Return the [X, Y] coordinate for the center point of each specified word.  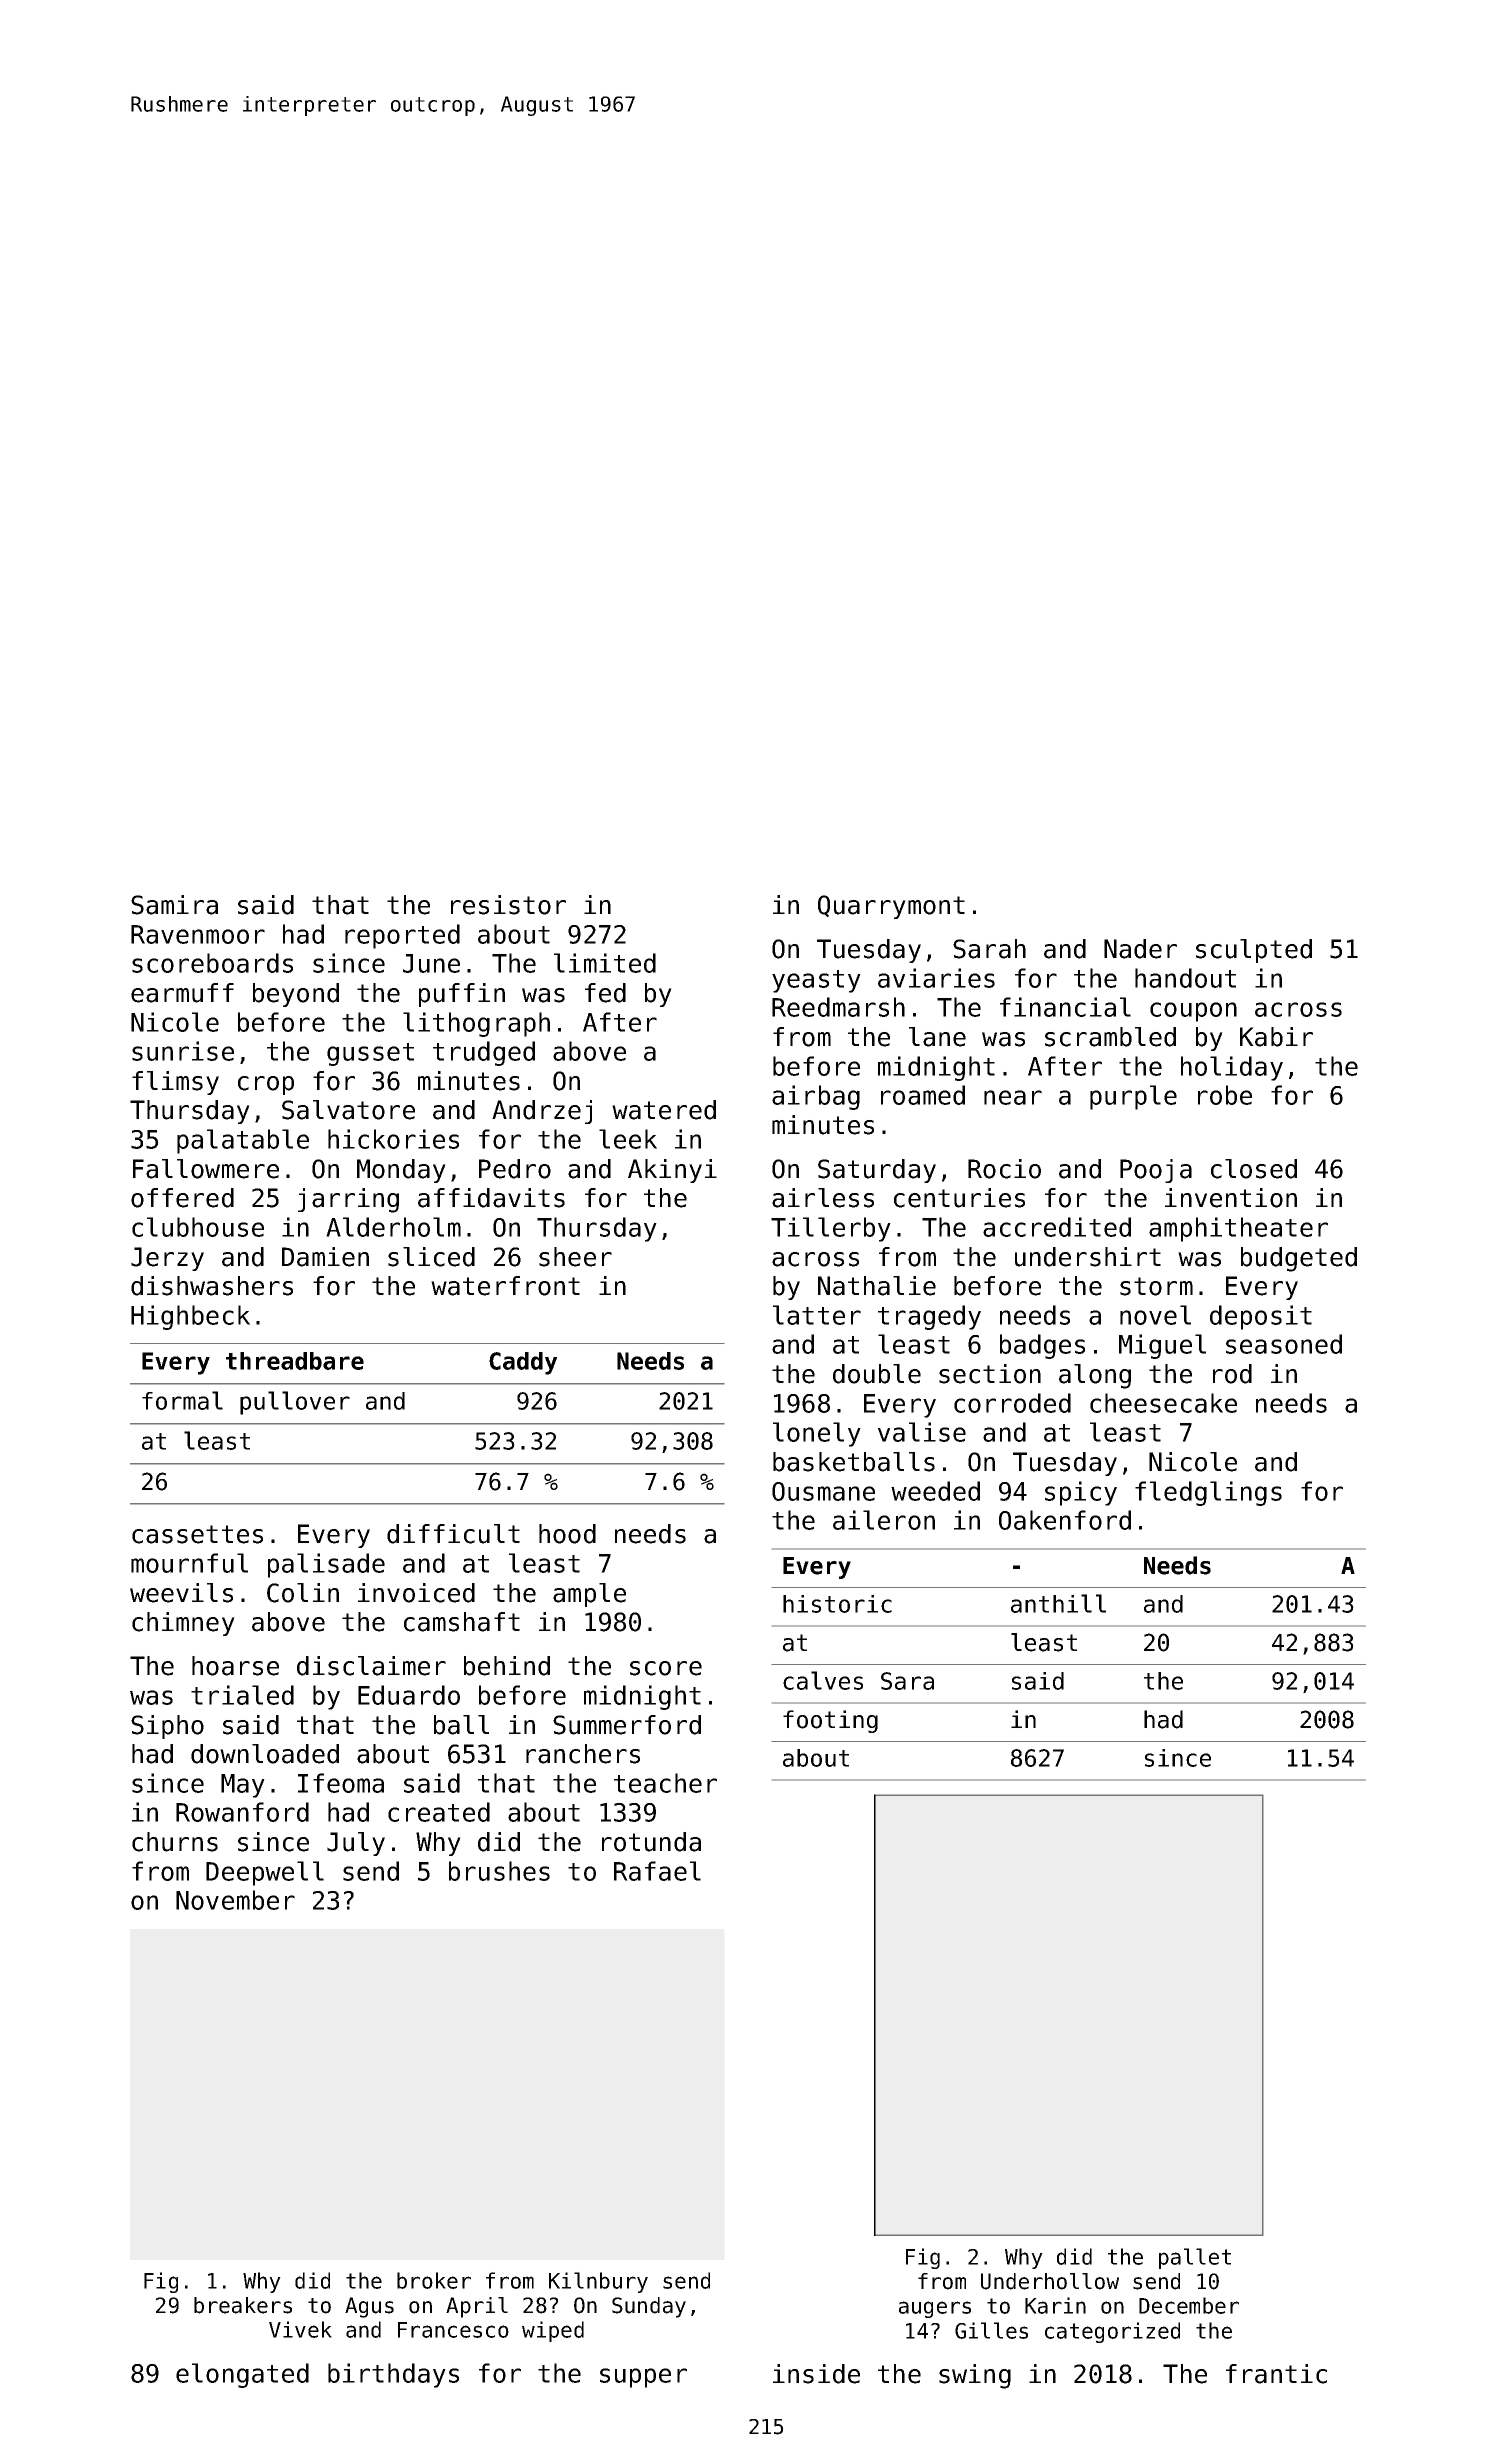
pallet [1195, 2258]
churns [175, 1842]
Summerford [627, 1725]
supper [643, 2378]
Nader [1140, 949]
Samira [174, 905]
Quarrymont [891, 907]
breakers [243, 2305]
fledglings [1208, 1493]
